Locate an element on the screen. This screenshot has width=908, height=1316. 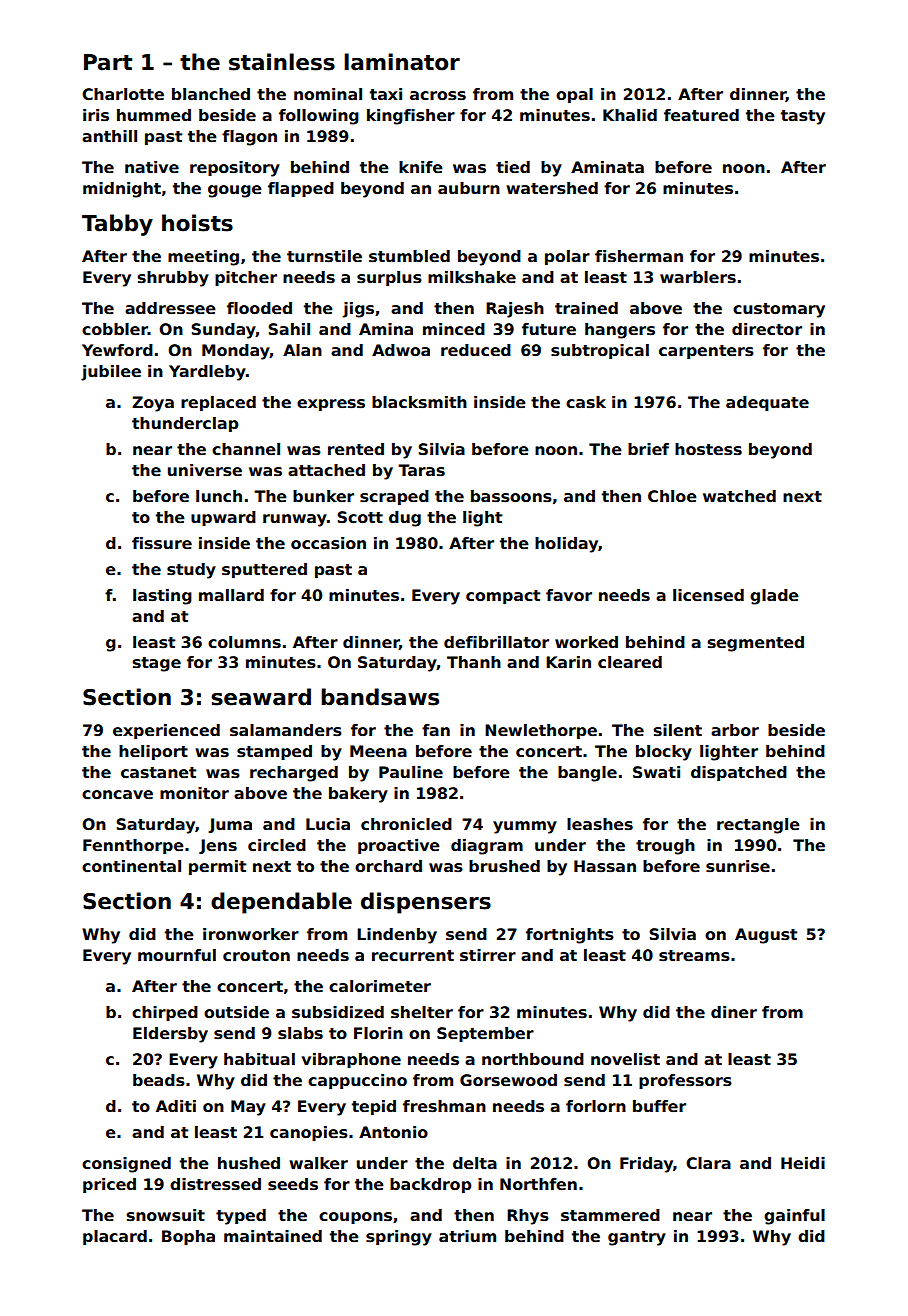
dispatched is located at coordinates (739, 773).
